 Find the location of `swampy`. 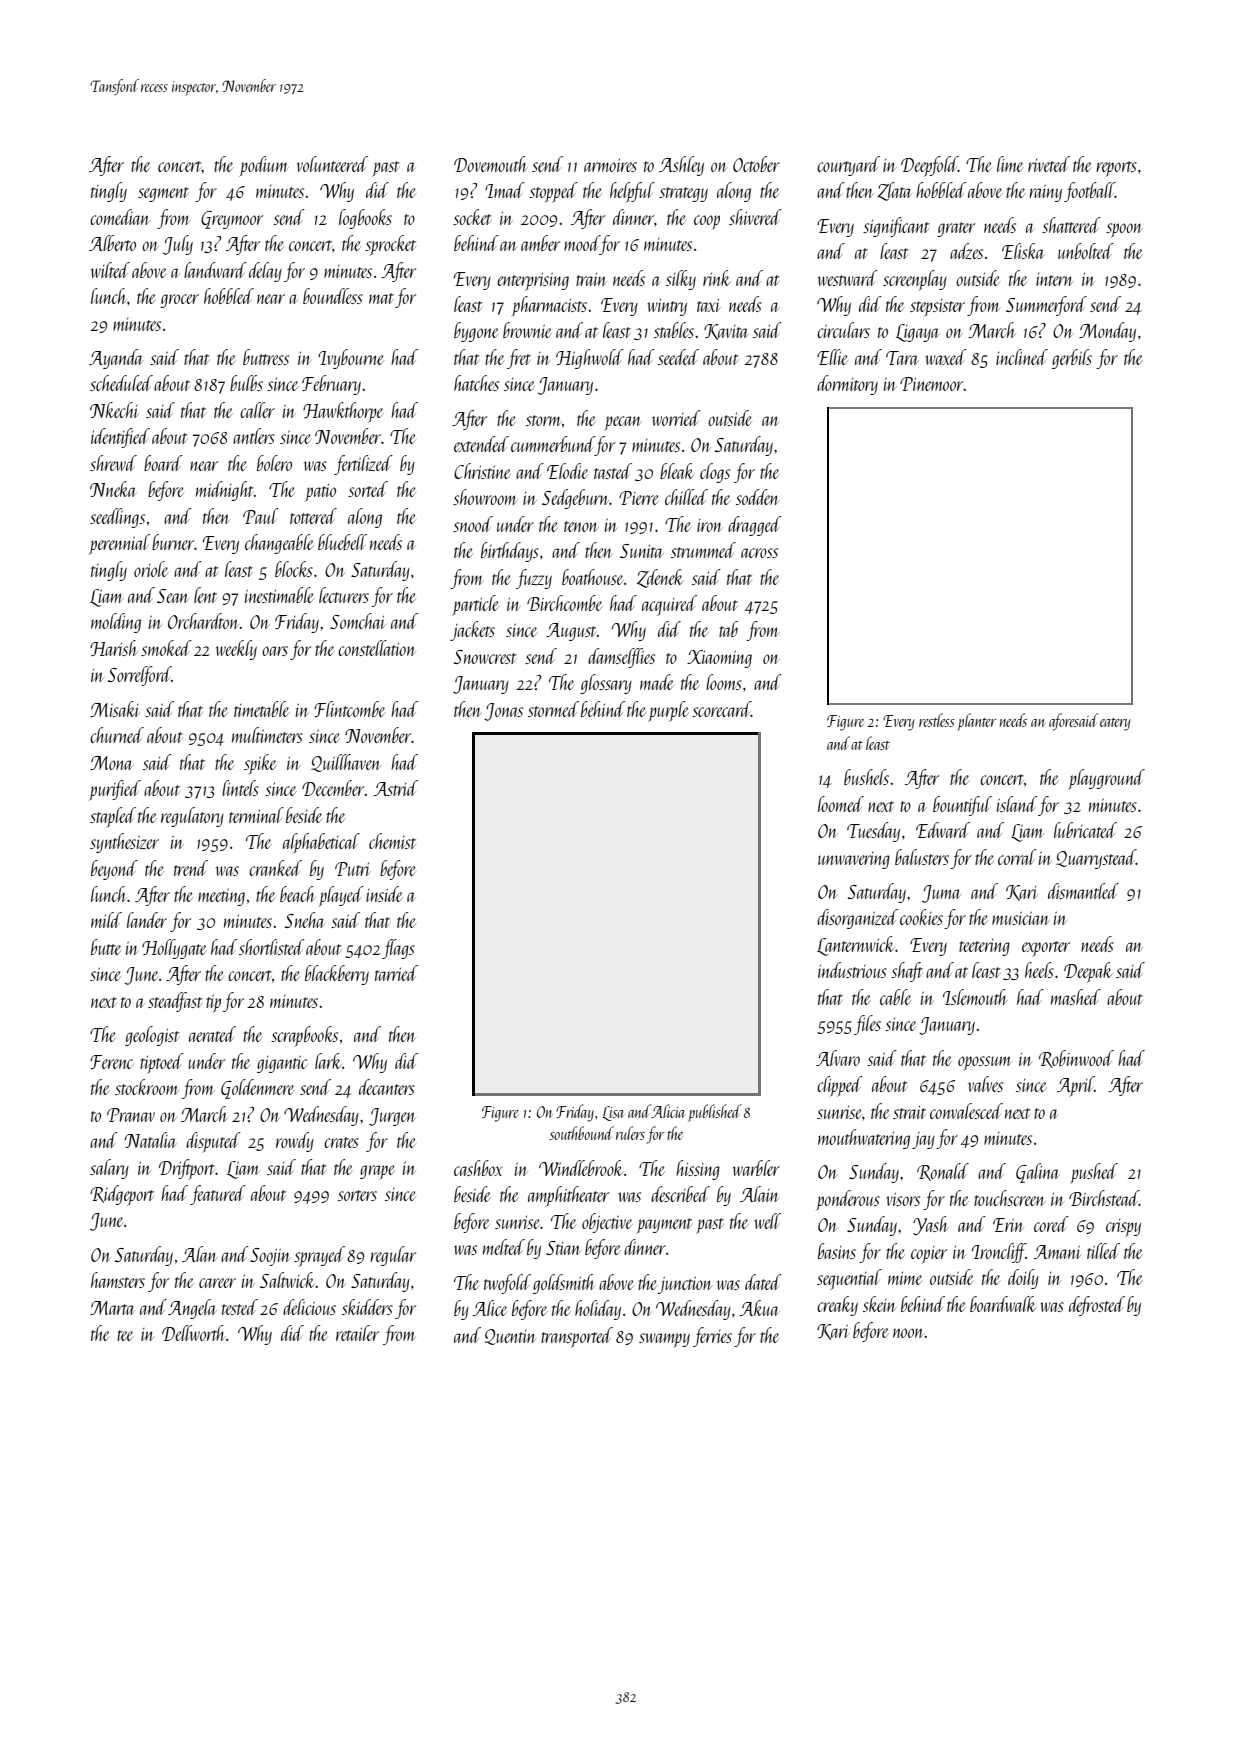

swampy is located at coordinates (664, 1340).
